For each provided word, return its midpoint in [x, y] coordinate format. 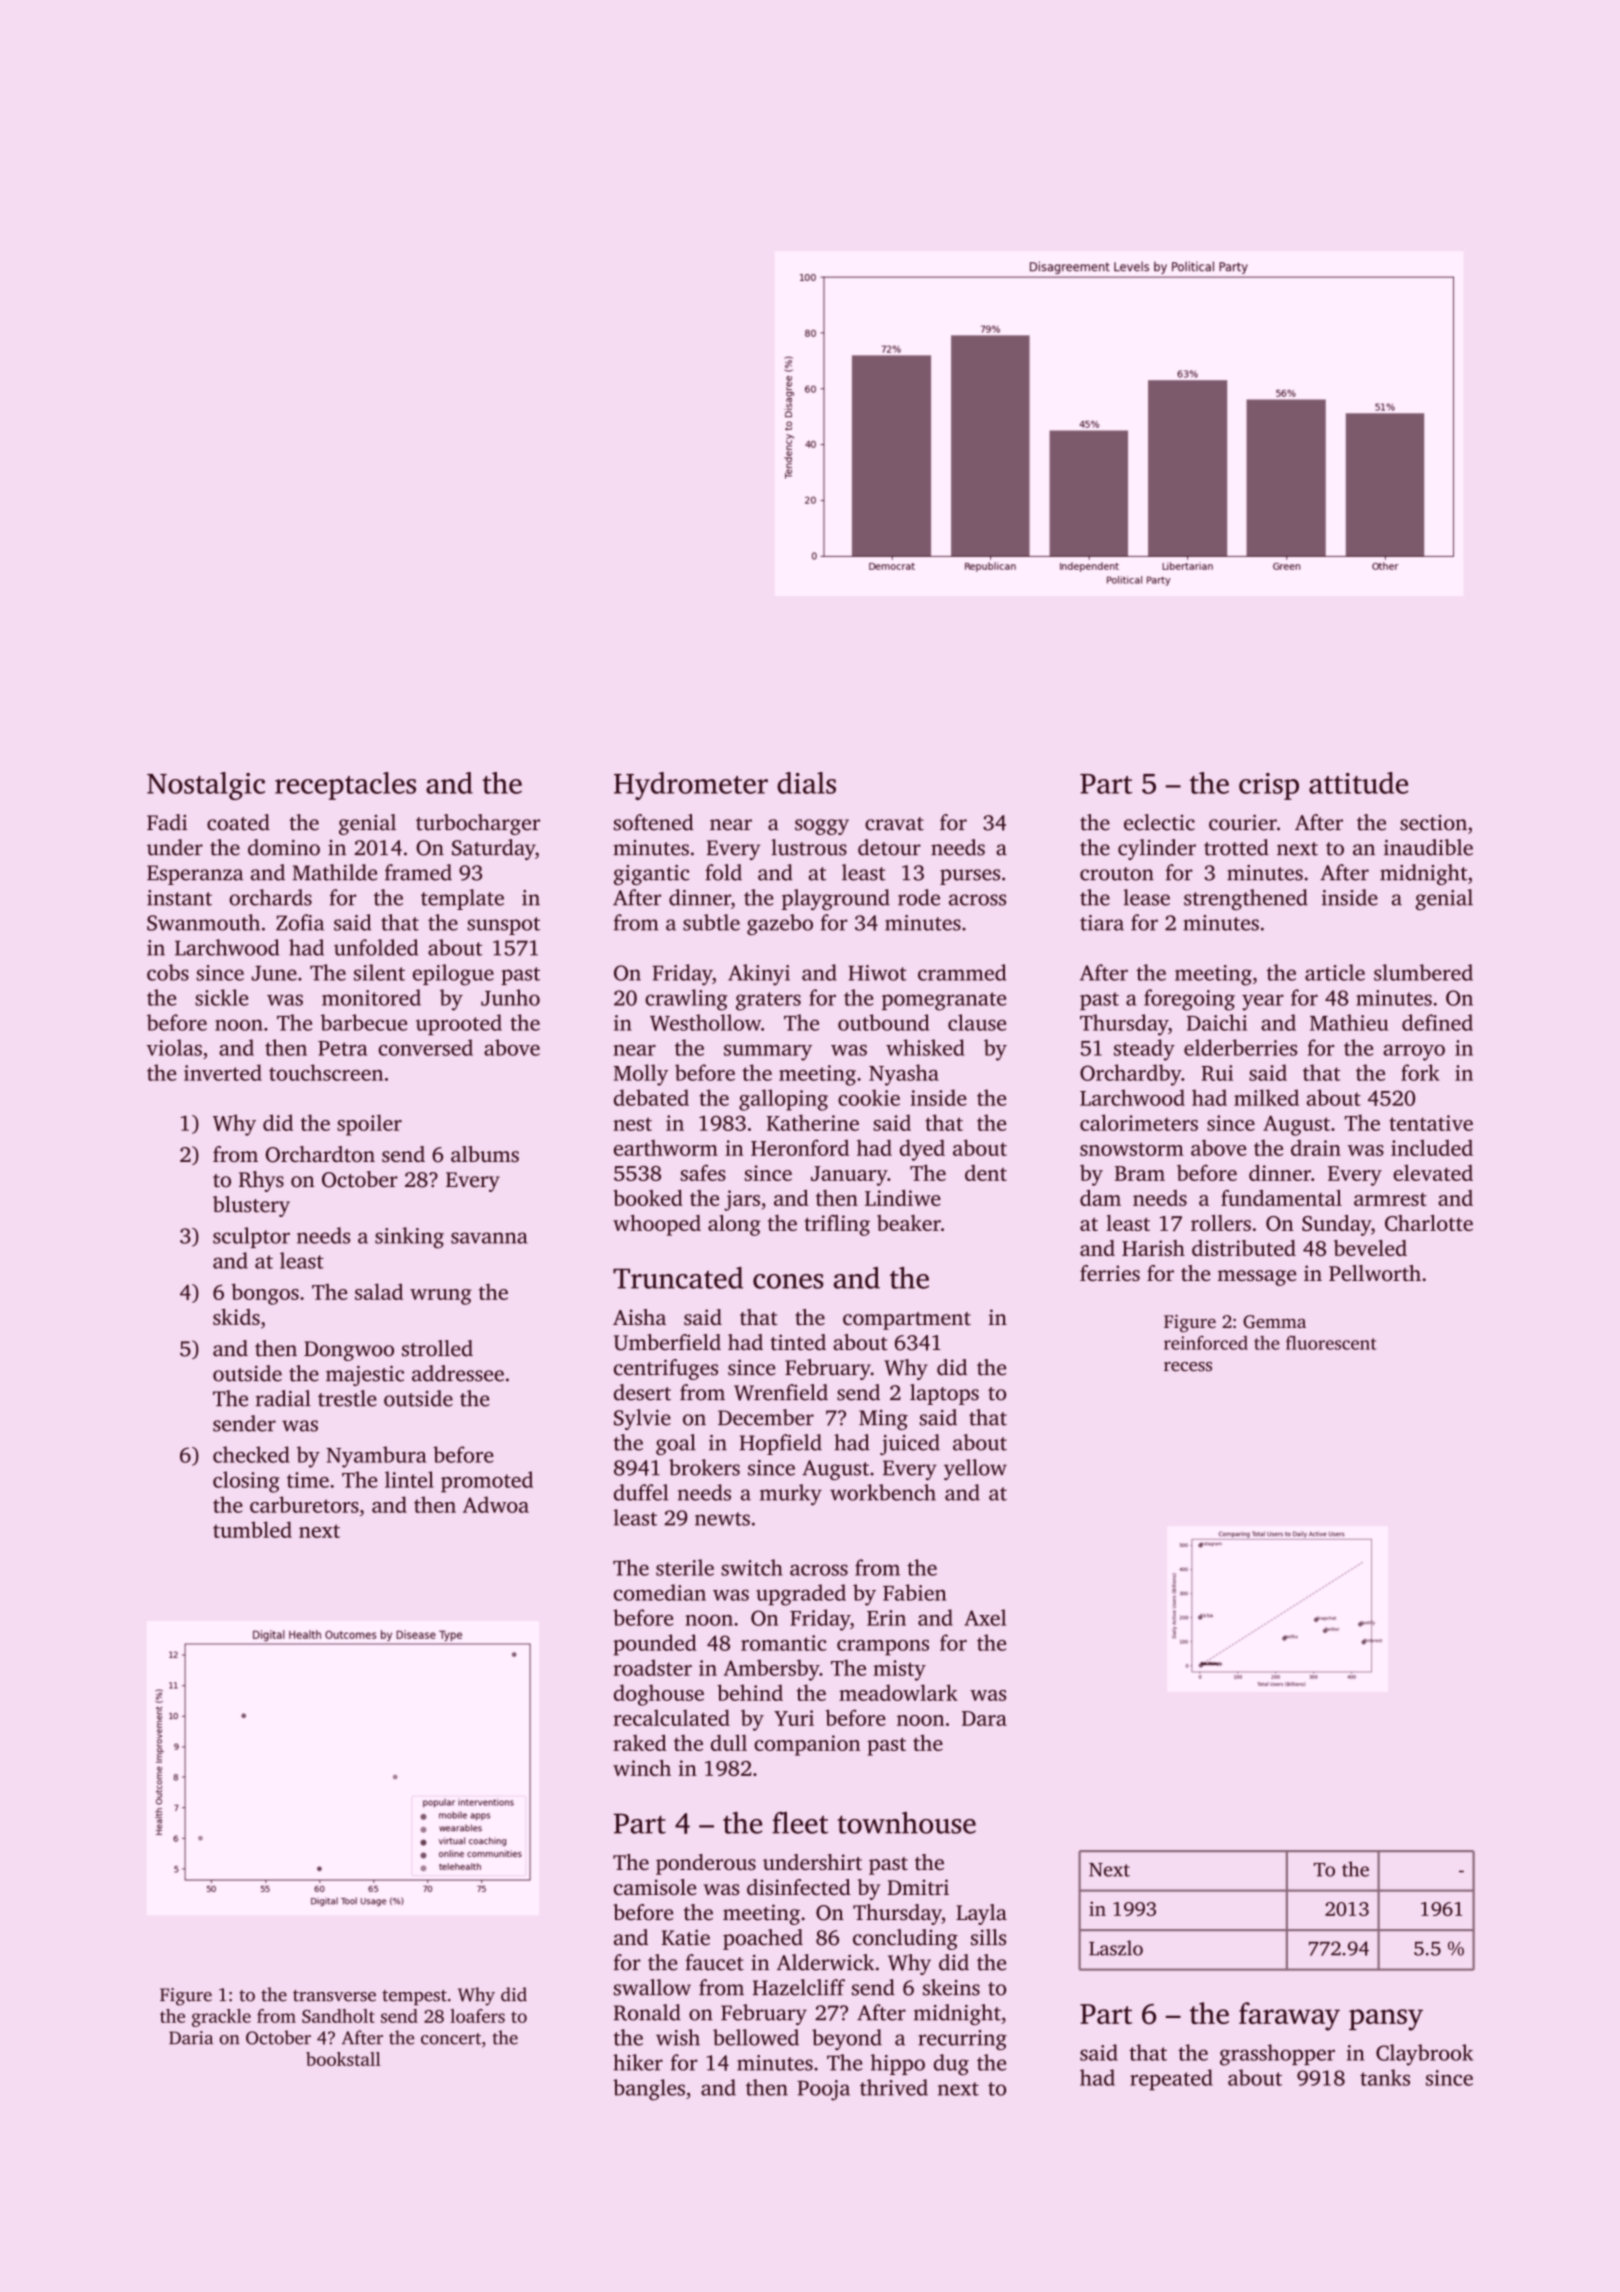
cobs [168, 972]
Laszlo [1116, 1948]
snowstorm [1132, 1149]
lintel [409, 1479]
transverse [334, 1996]
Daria [191, 2038]
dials [806, 783]
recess [1188, 1367]
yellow [975, 1469]
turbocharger [478, 824]
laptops [944, 1394]
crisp [1269, 786]
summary [768, 1053]
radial [283, 1398]
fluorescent [1331, 1342]
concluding [905, 1939]
